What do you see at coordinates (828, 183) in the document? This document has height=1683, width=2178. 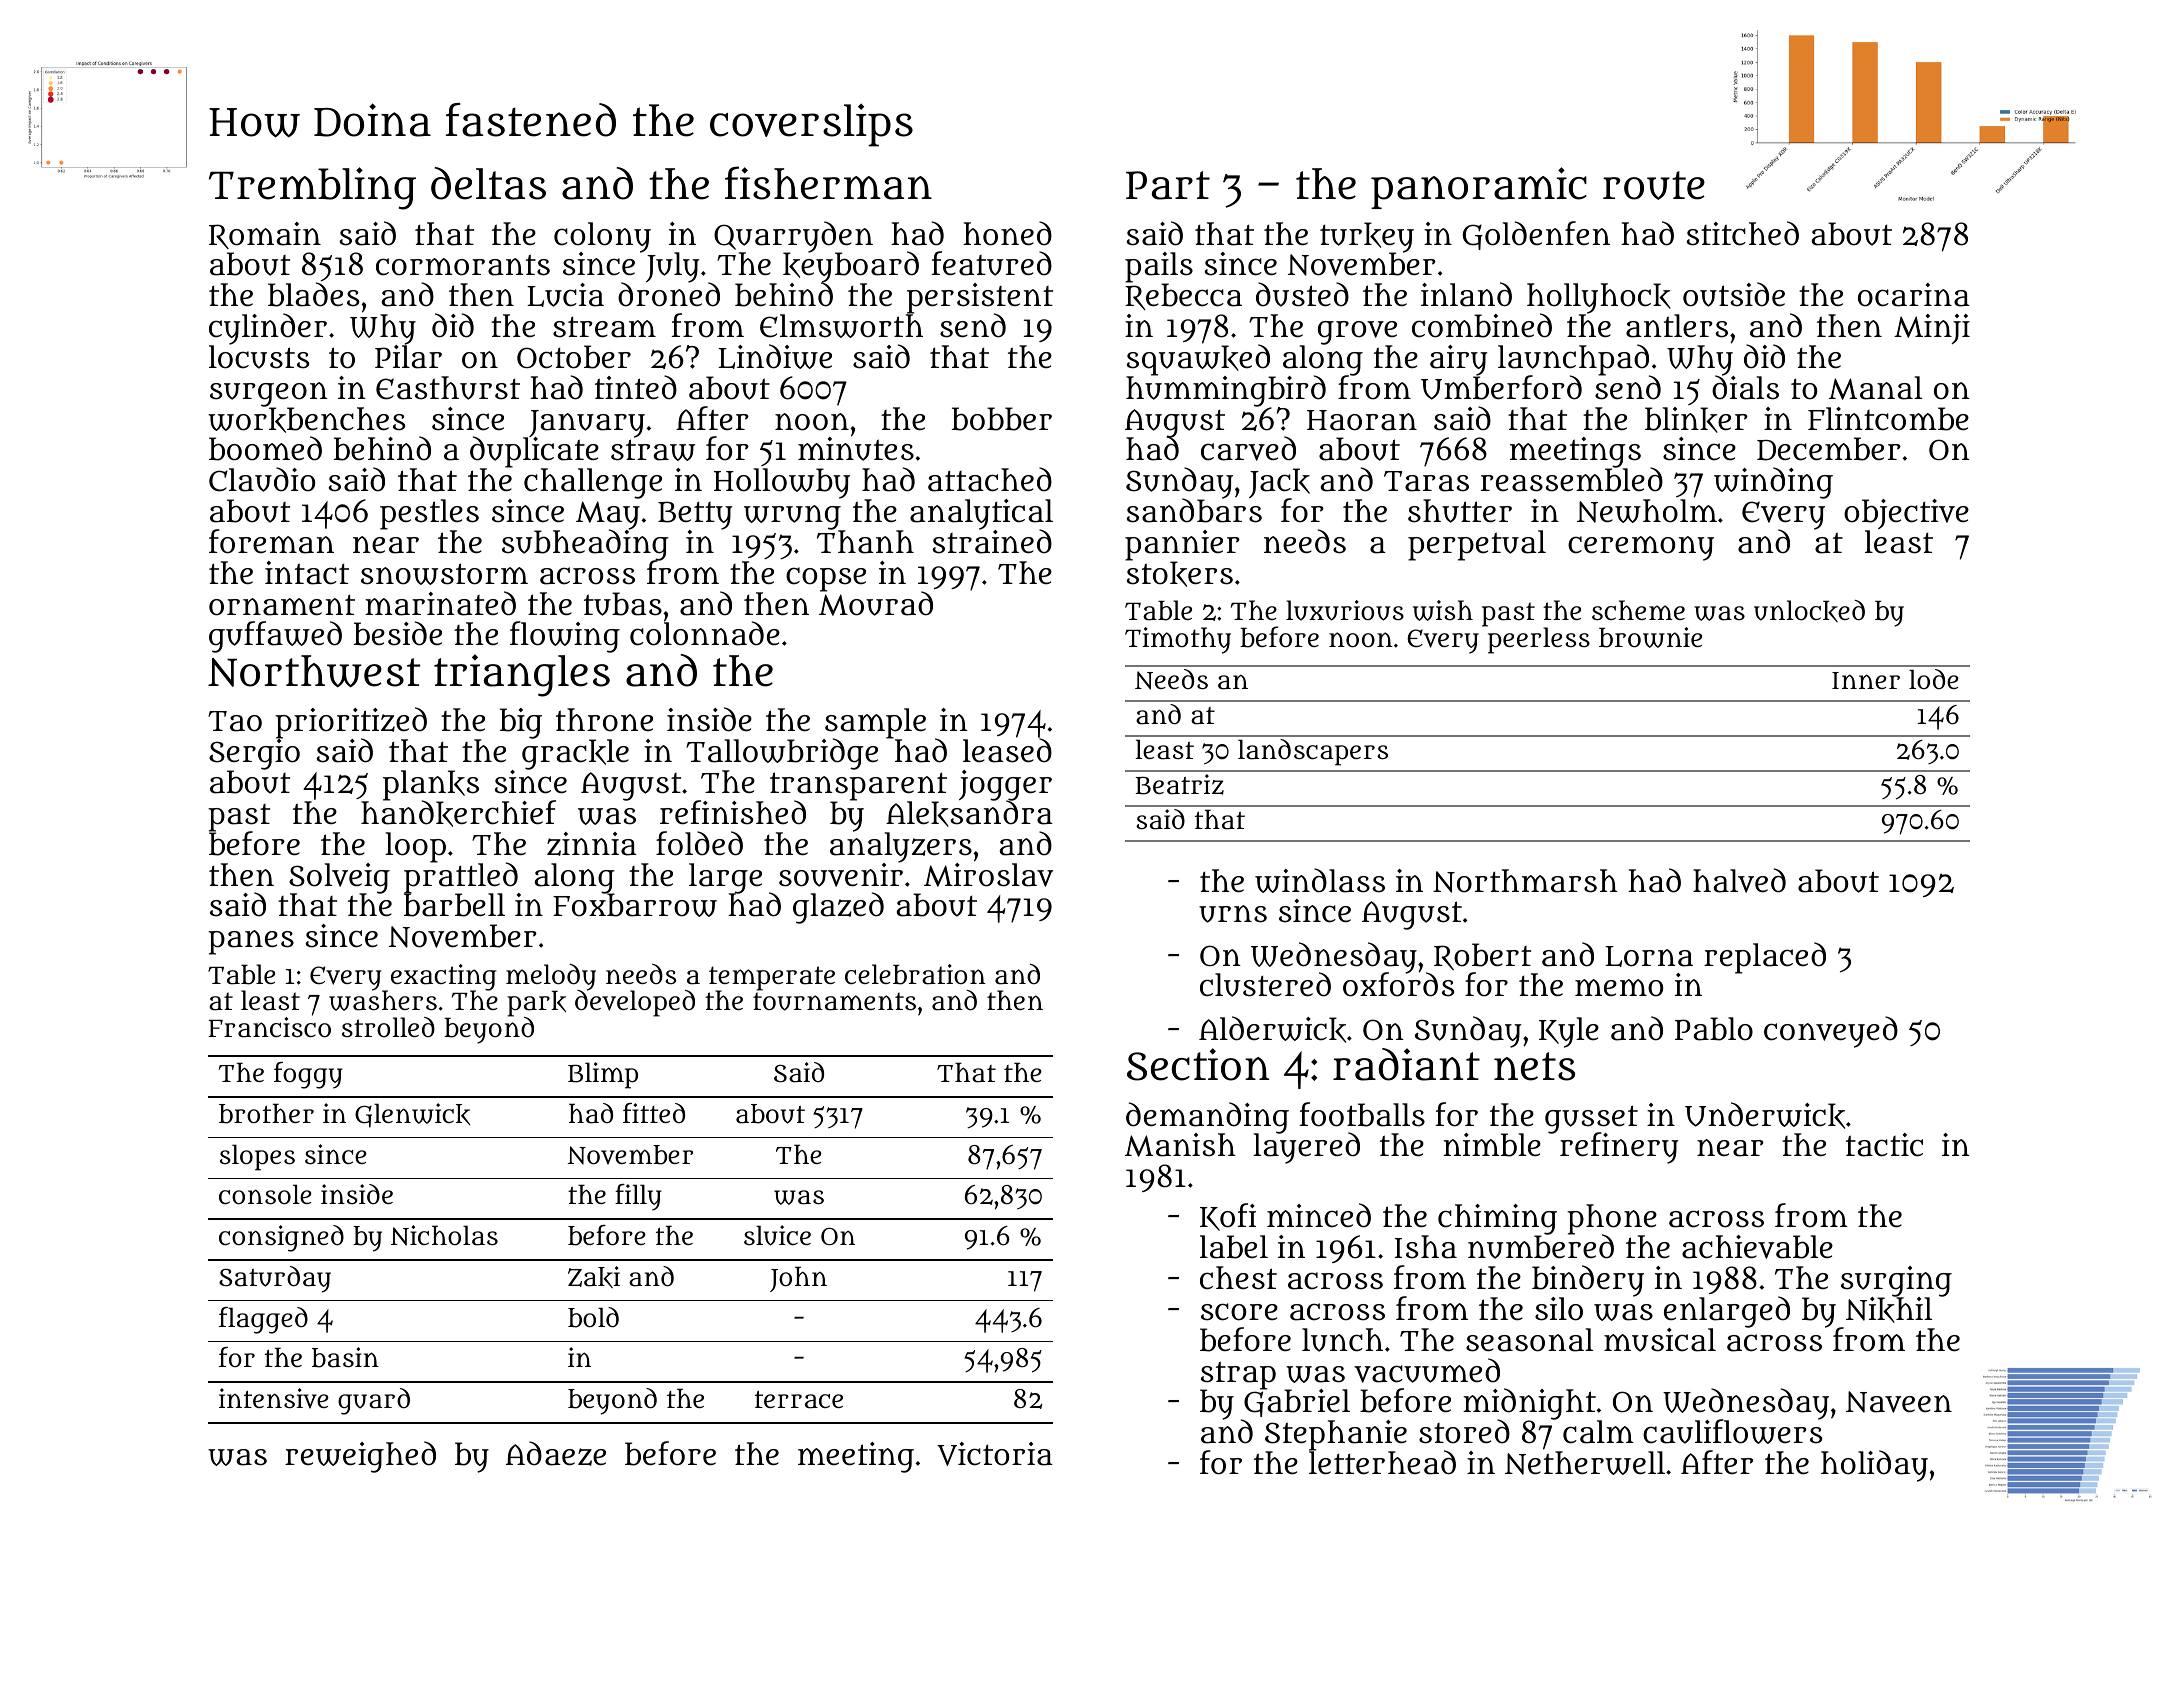 I see `fisherman` at bounding box center [828, 183].
